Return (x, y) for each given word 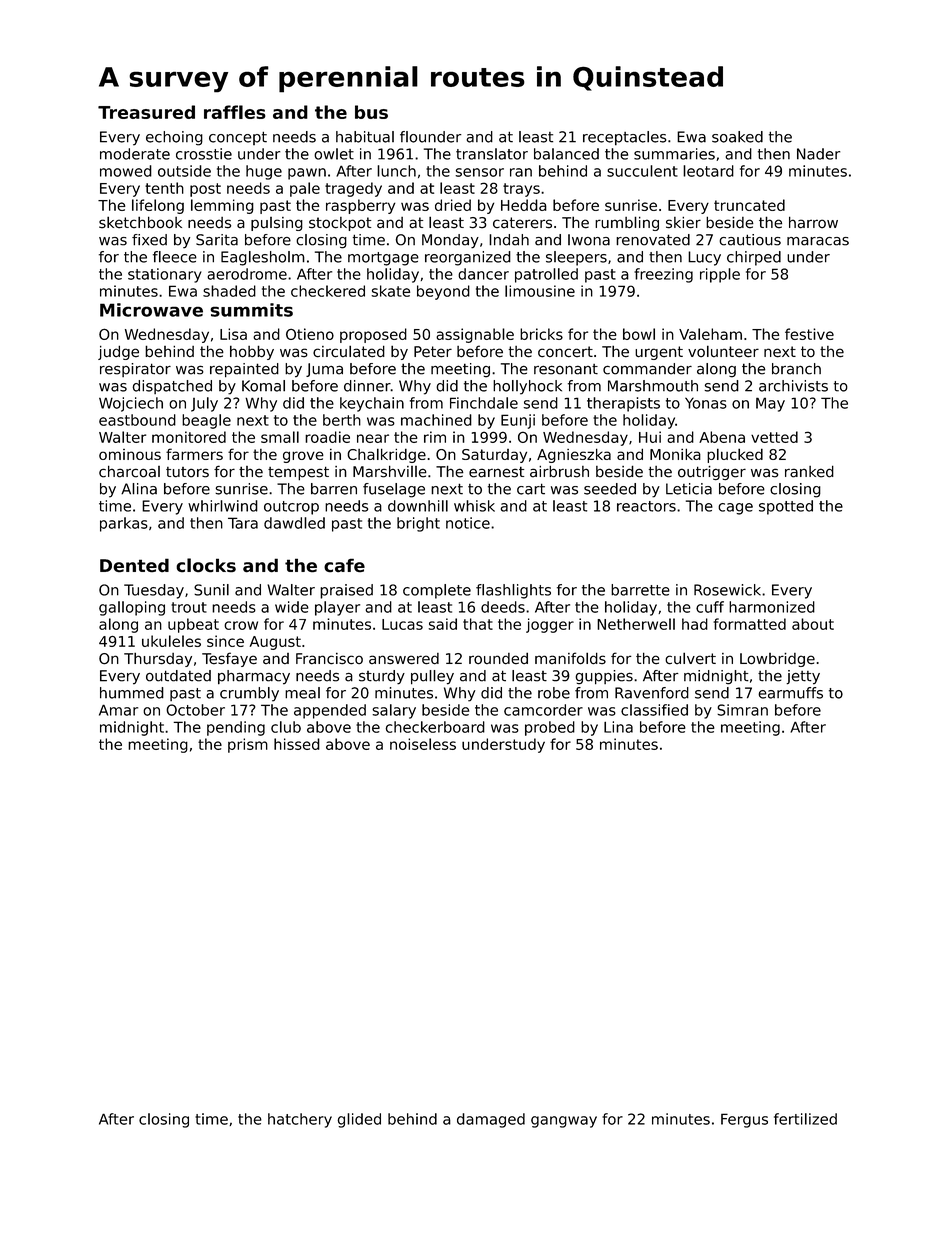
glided (359, 1120)
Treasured (146, 112)
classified (654, 710)
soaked (737, 137)
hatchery (300, 1120)
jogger (550, 625)
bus (371, 112)
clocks (206, 565)
